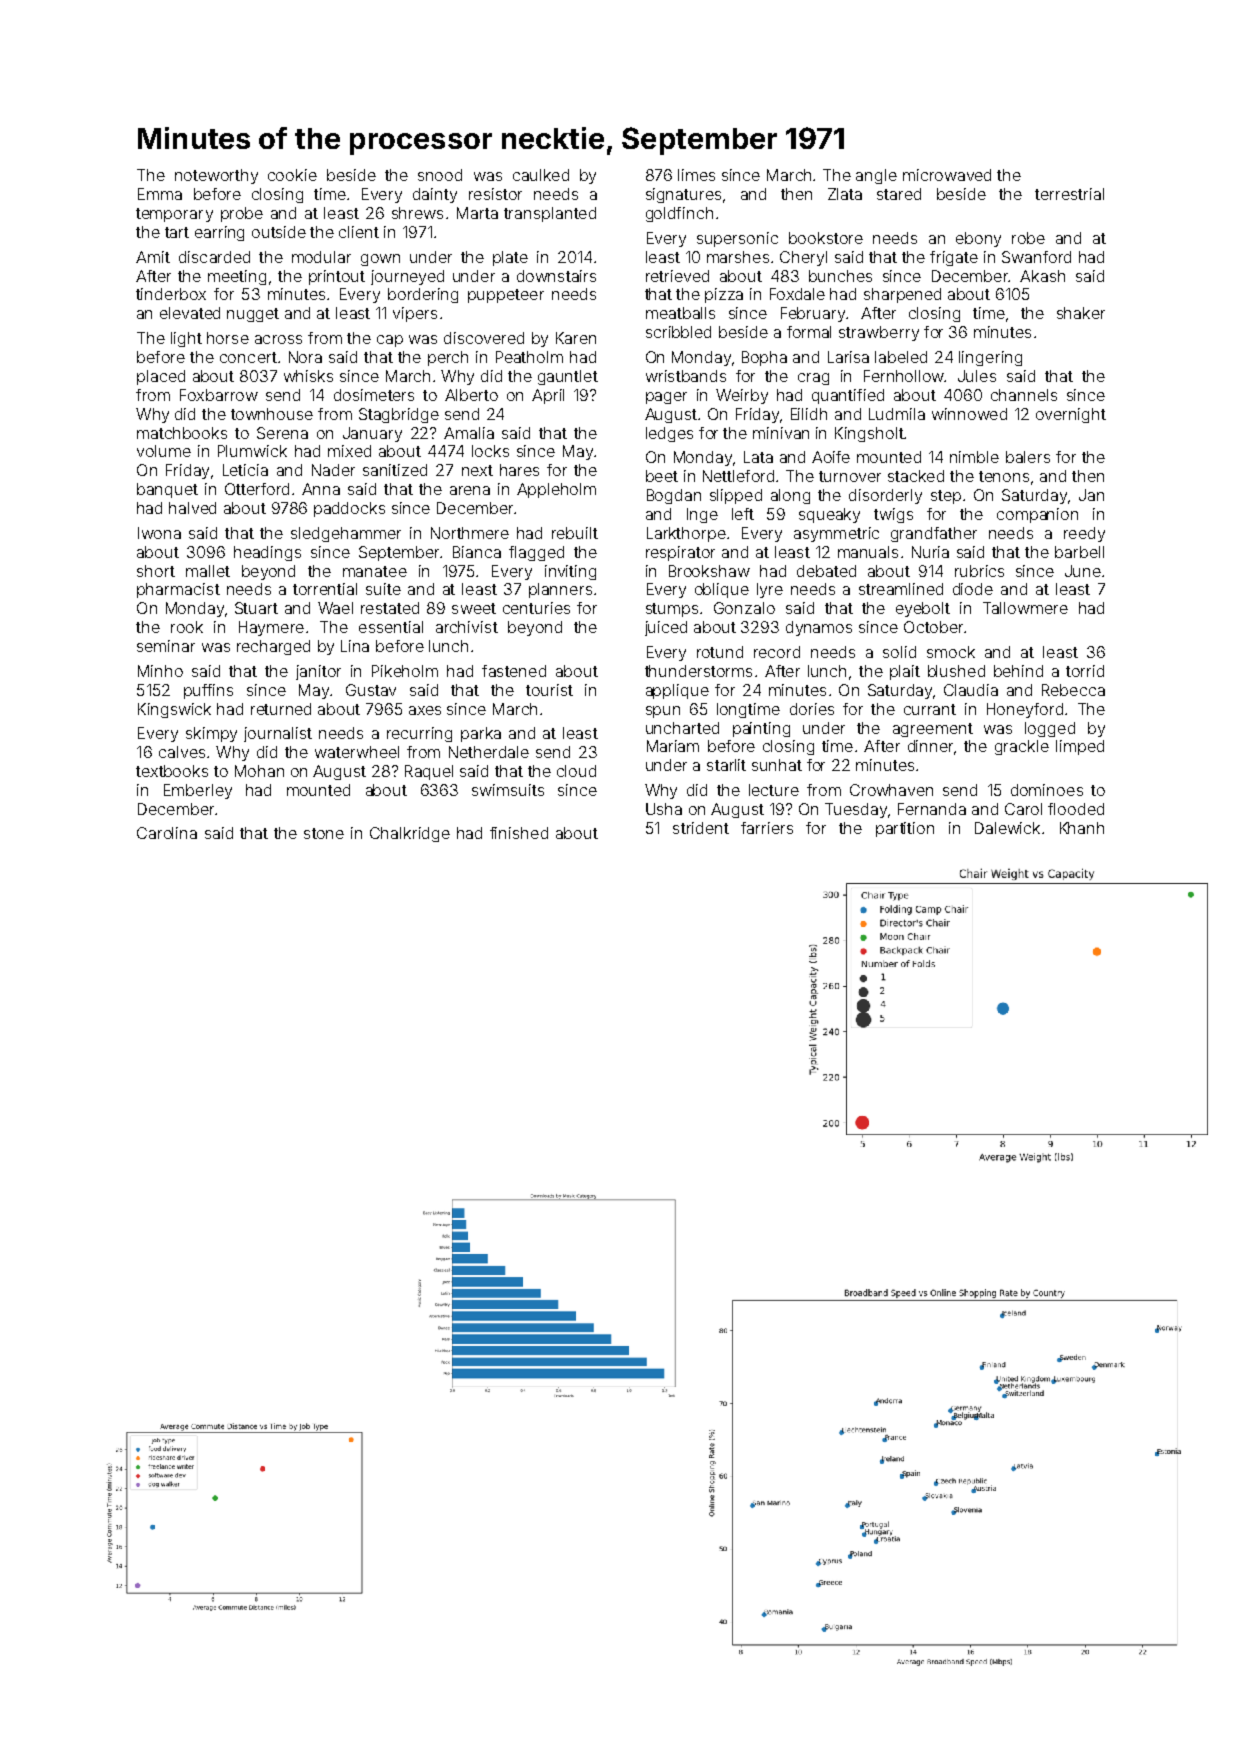  I want to click on channels, so click(1024, 395).
